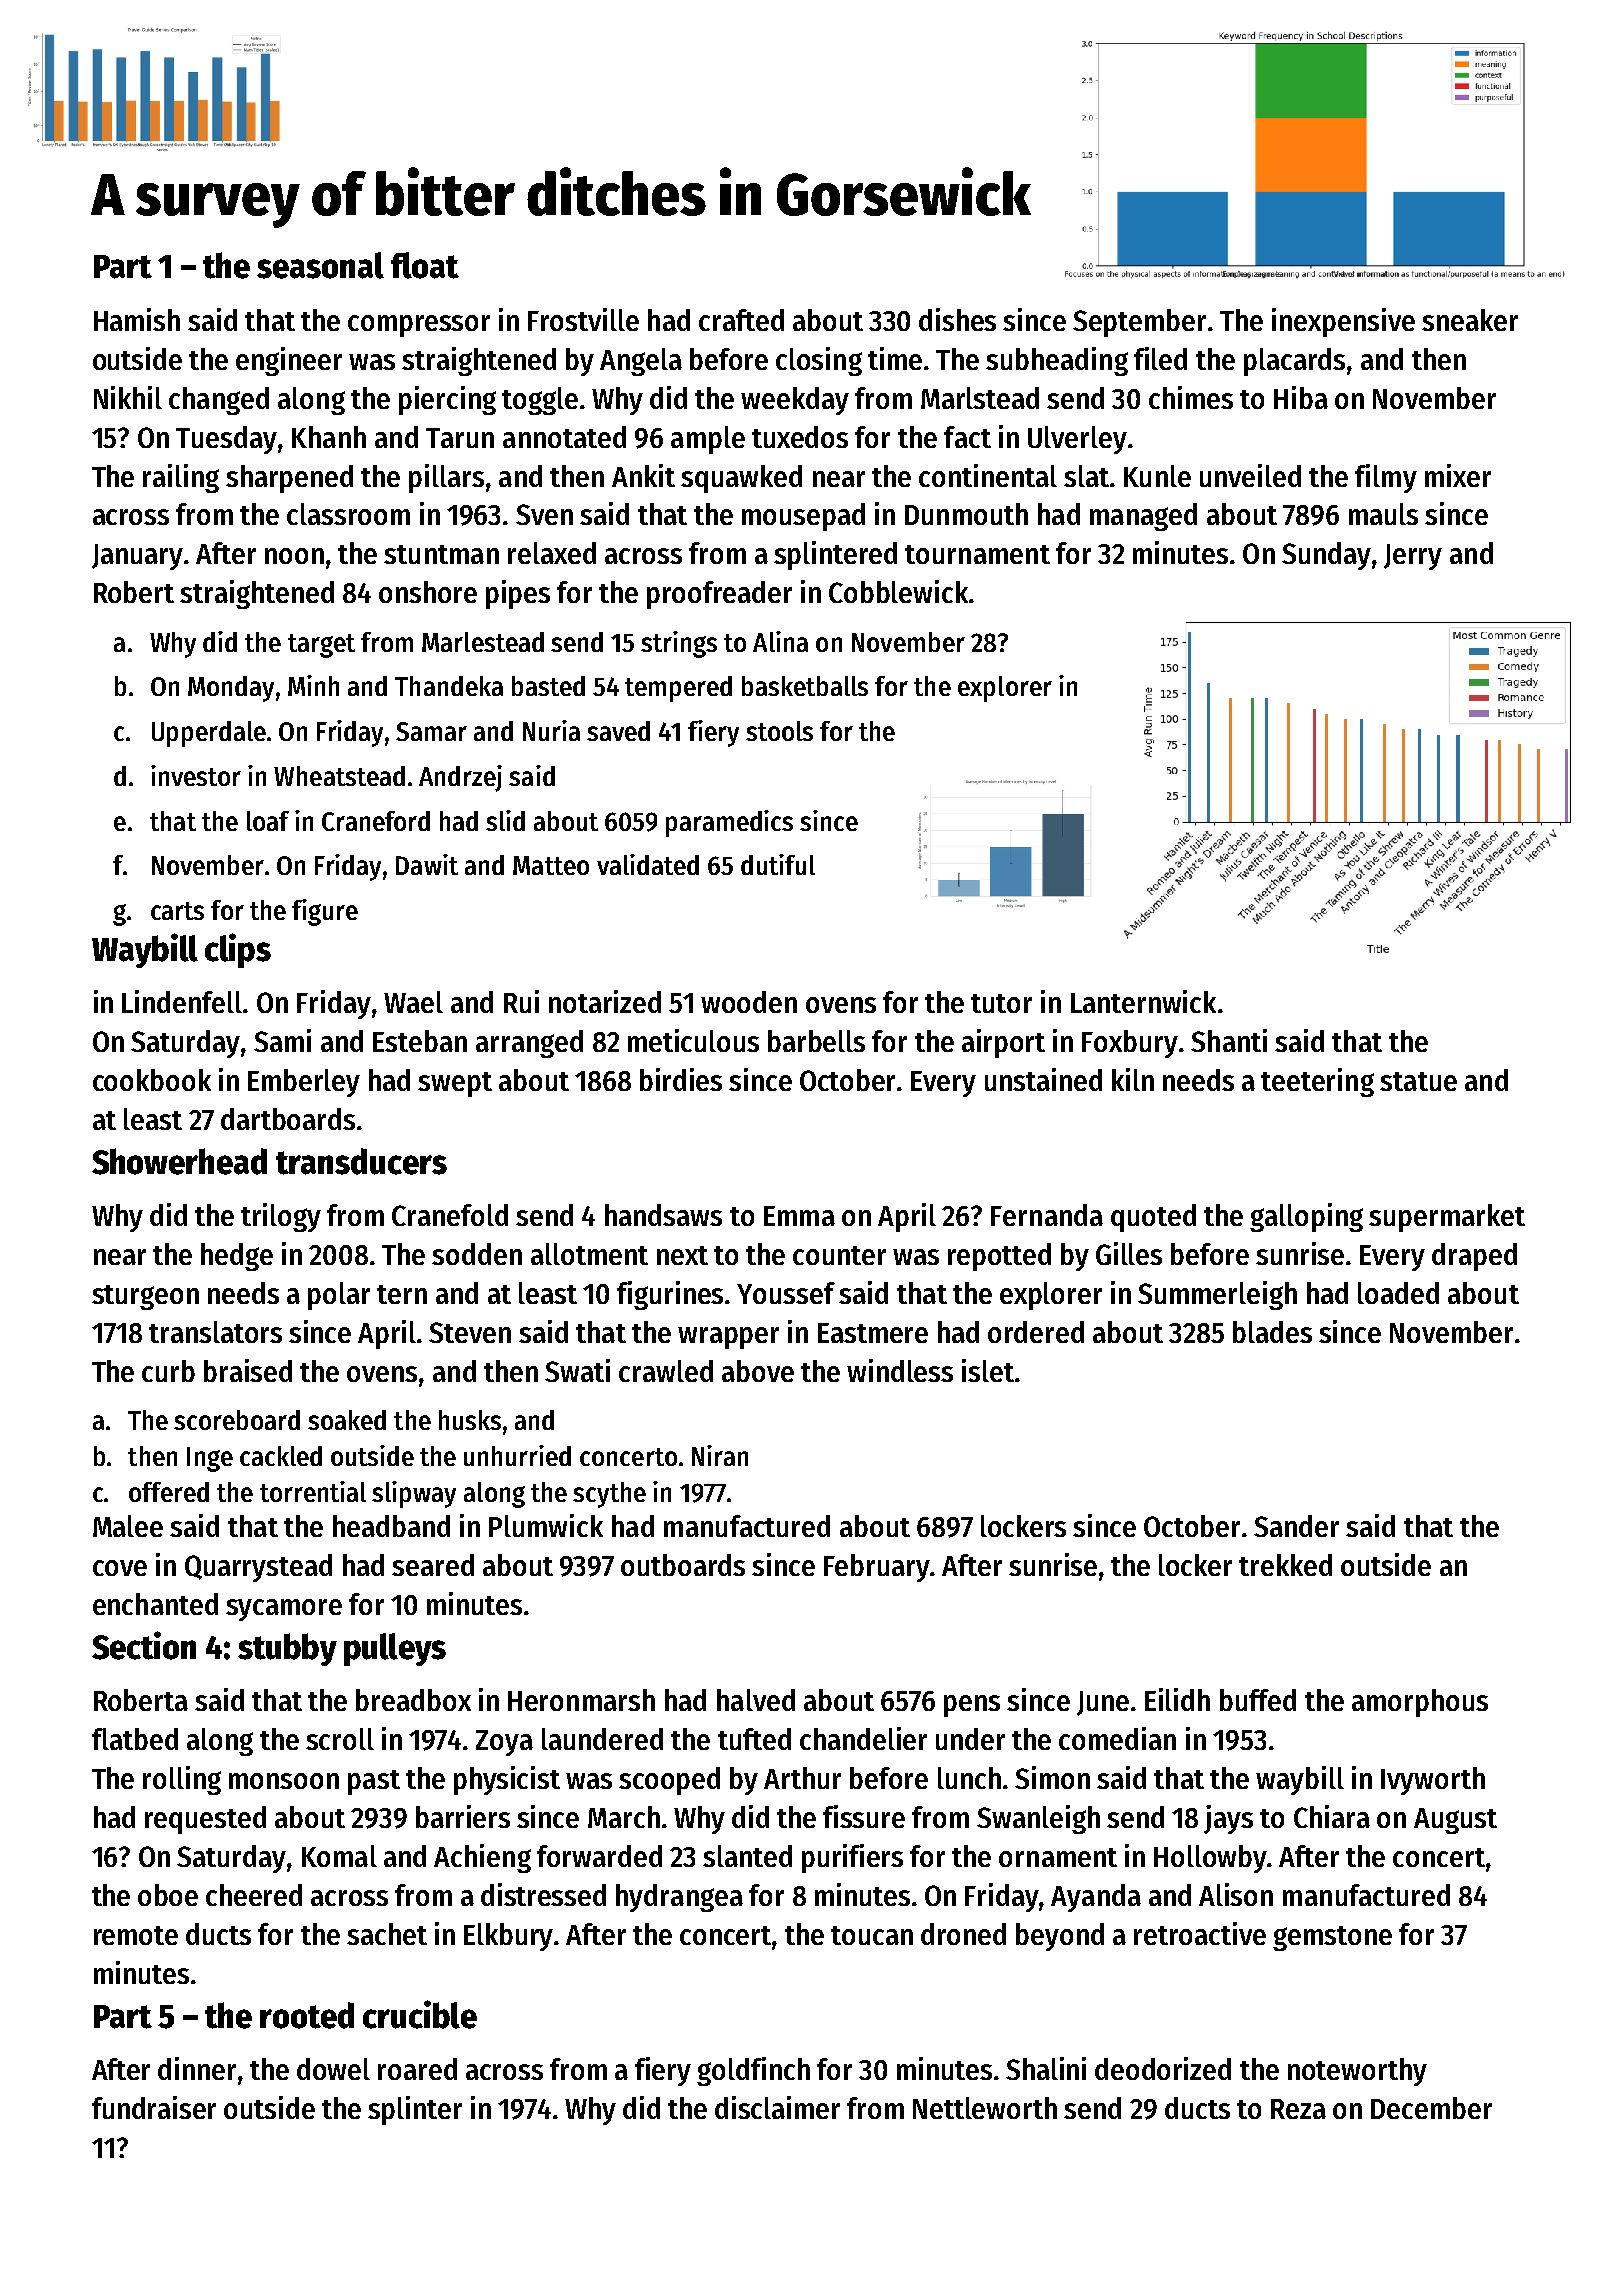 Image resolution: width=1620 pixels, height=2292 pixels. I want to click on Malee, so click(128, 1526).
